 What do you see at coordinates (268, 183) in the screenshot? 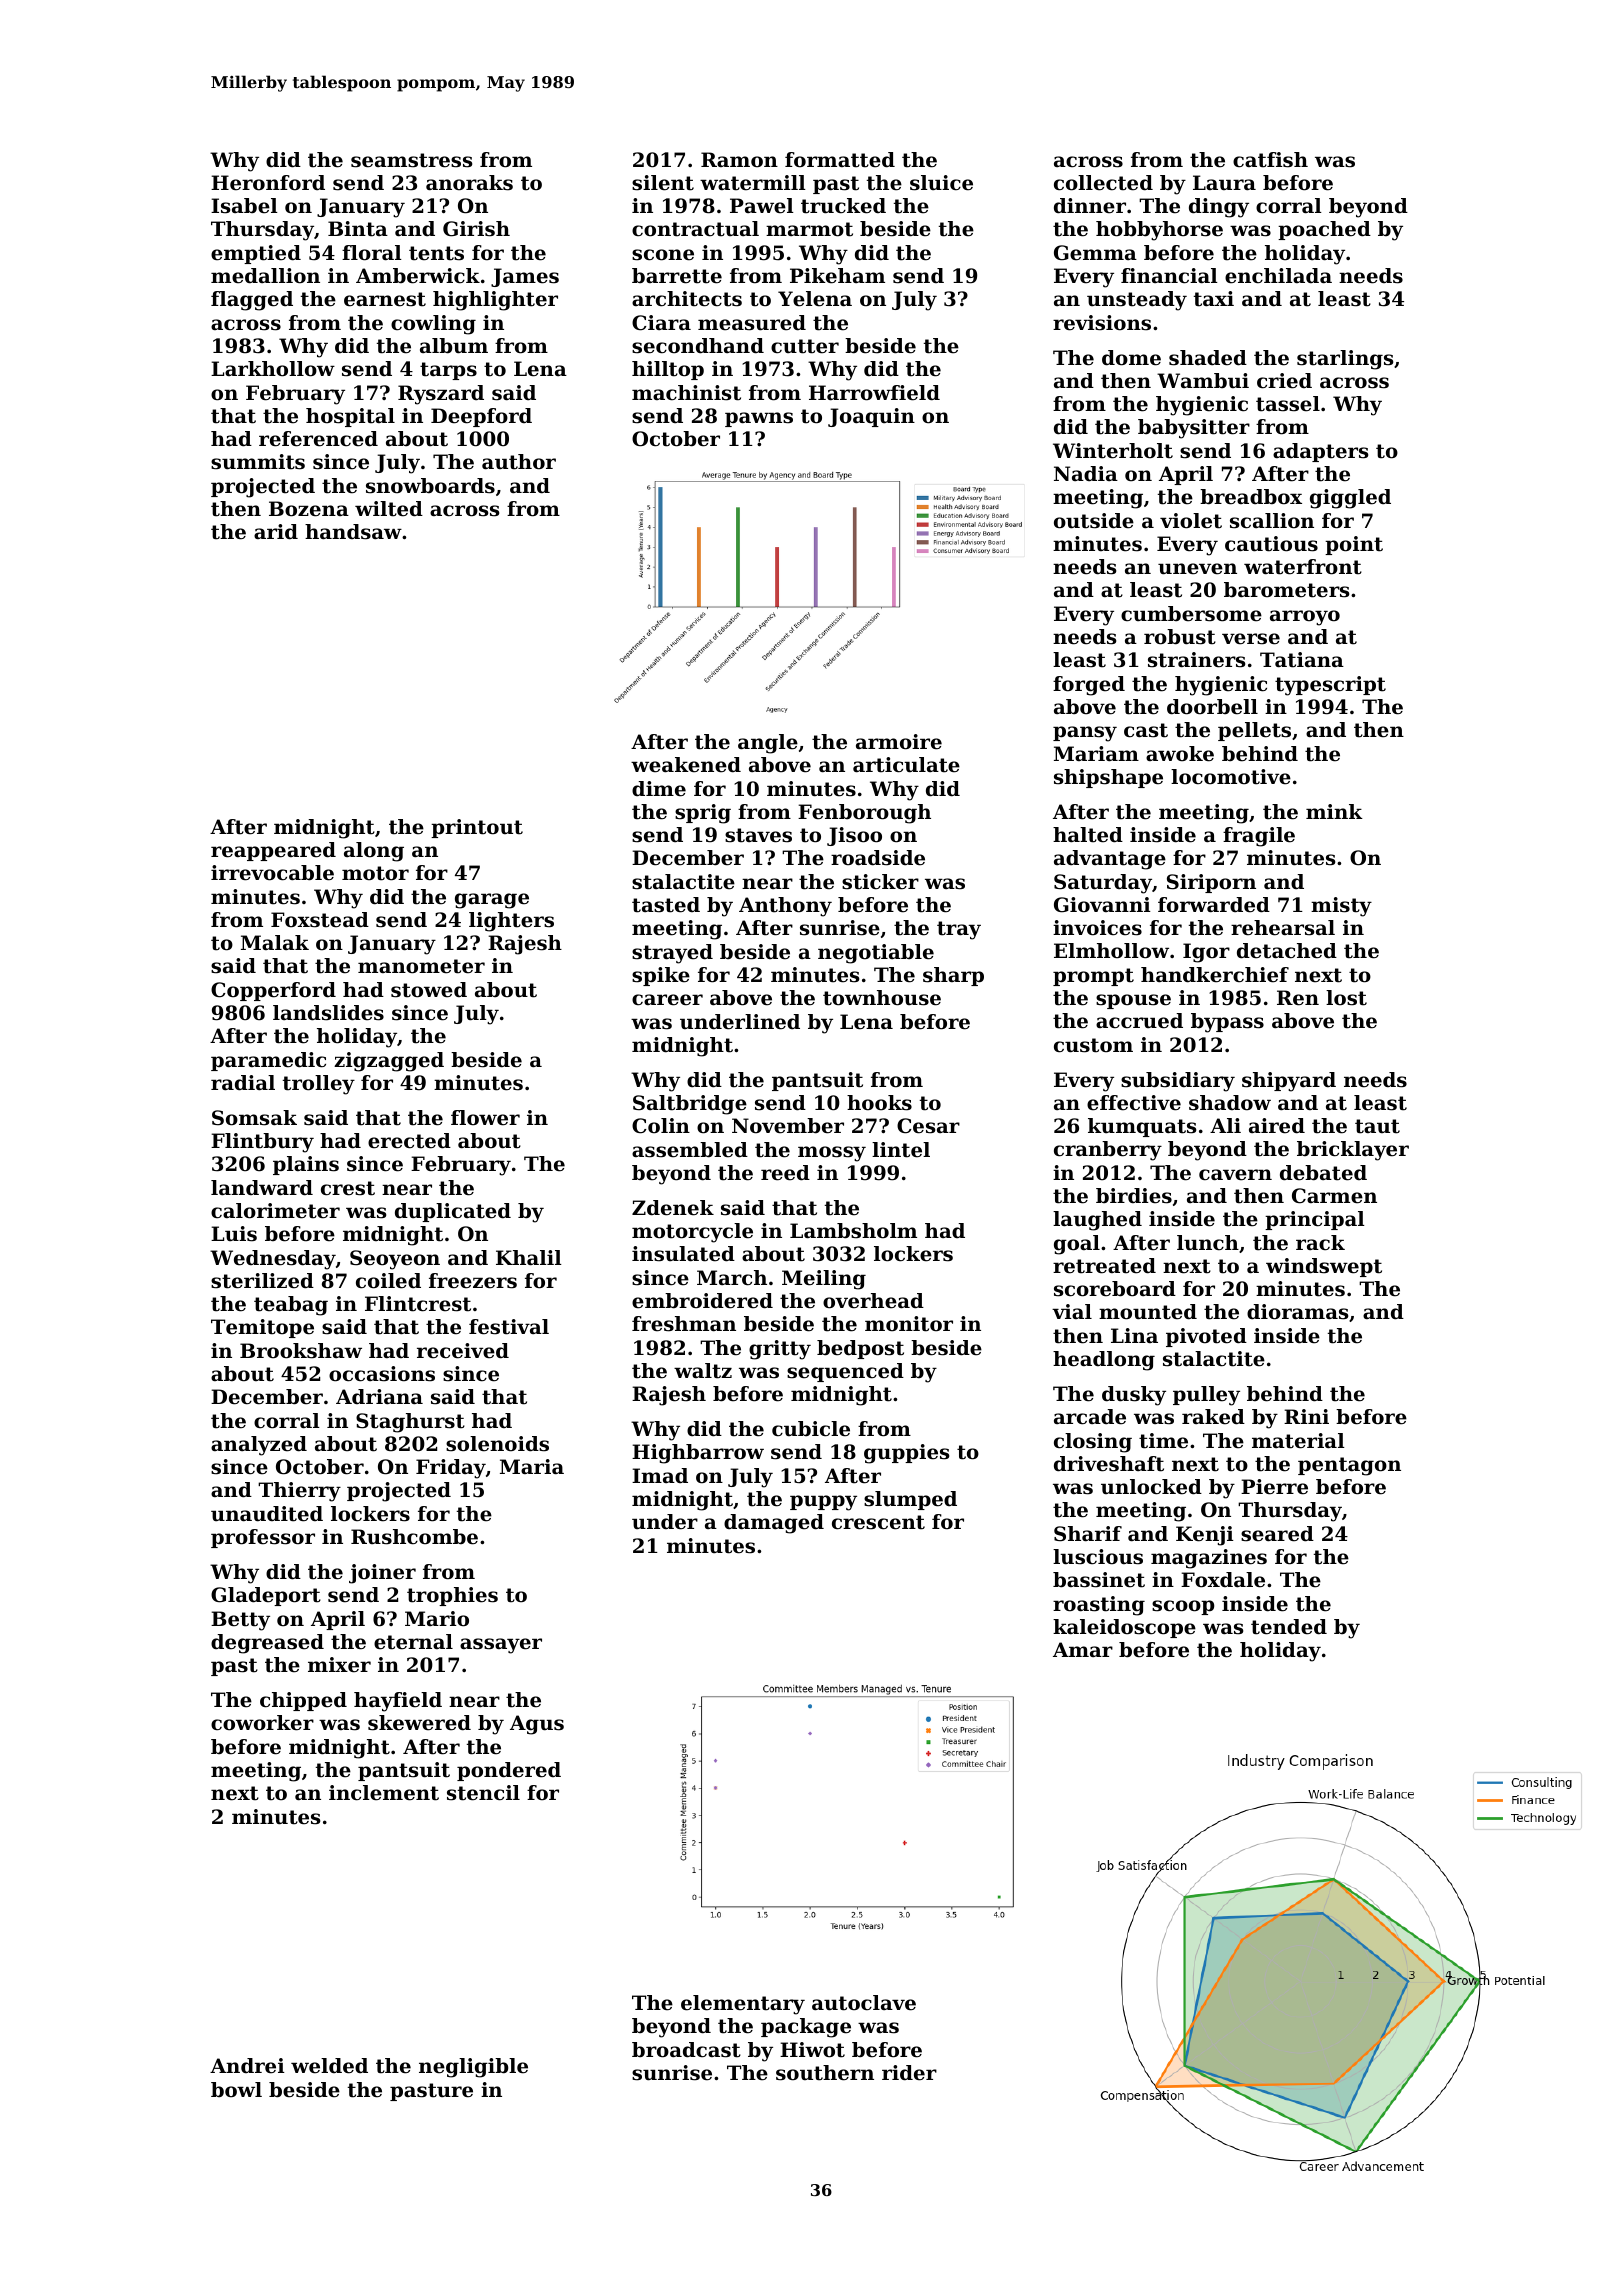
I see `Heronford` at bounding box center [268, 183].
